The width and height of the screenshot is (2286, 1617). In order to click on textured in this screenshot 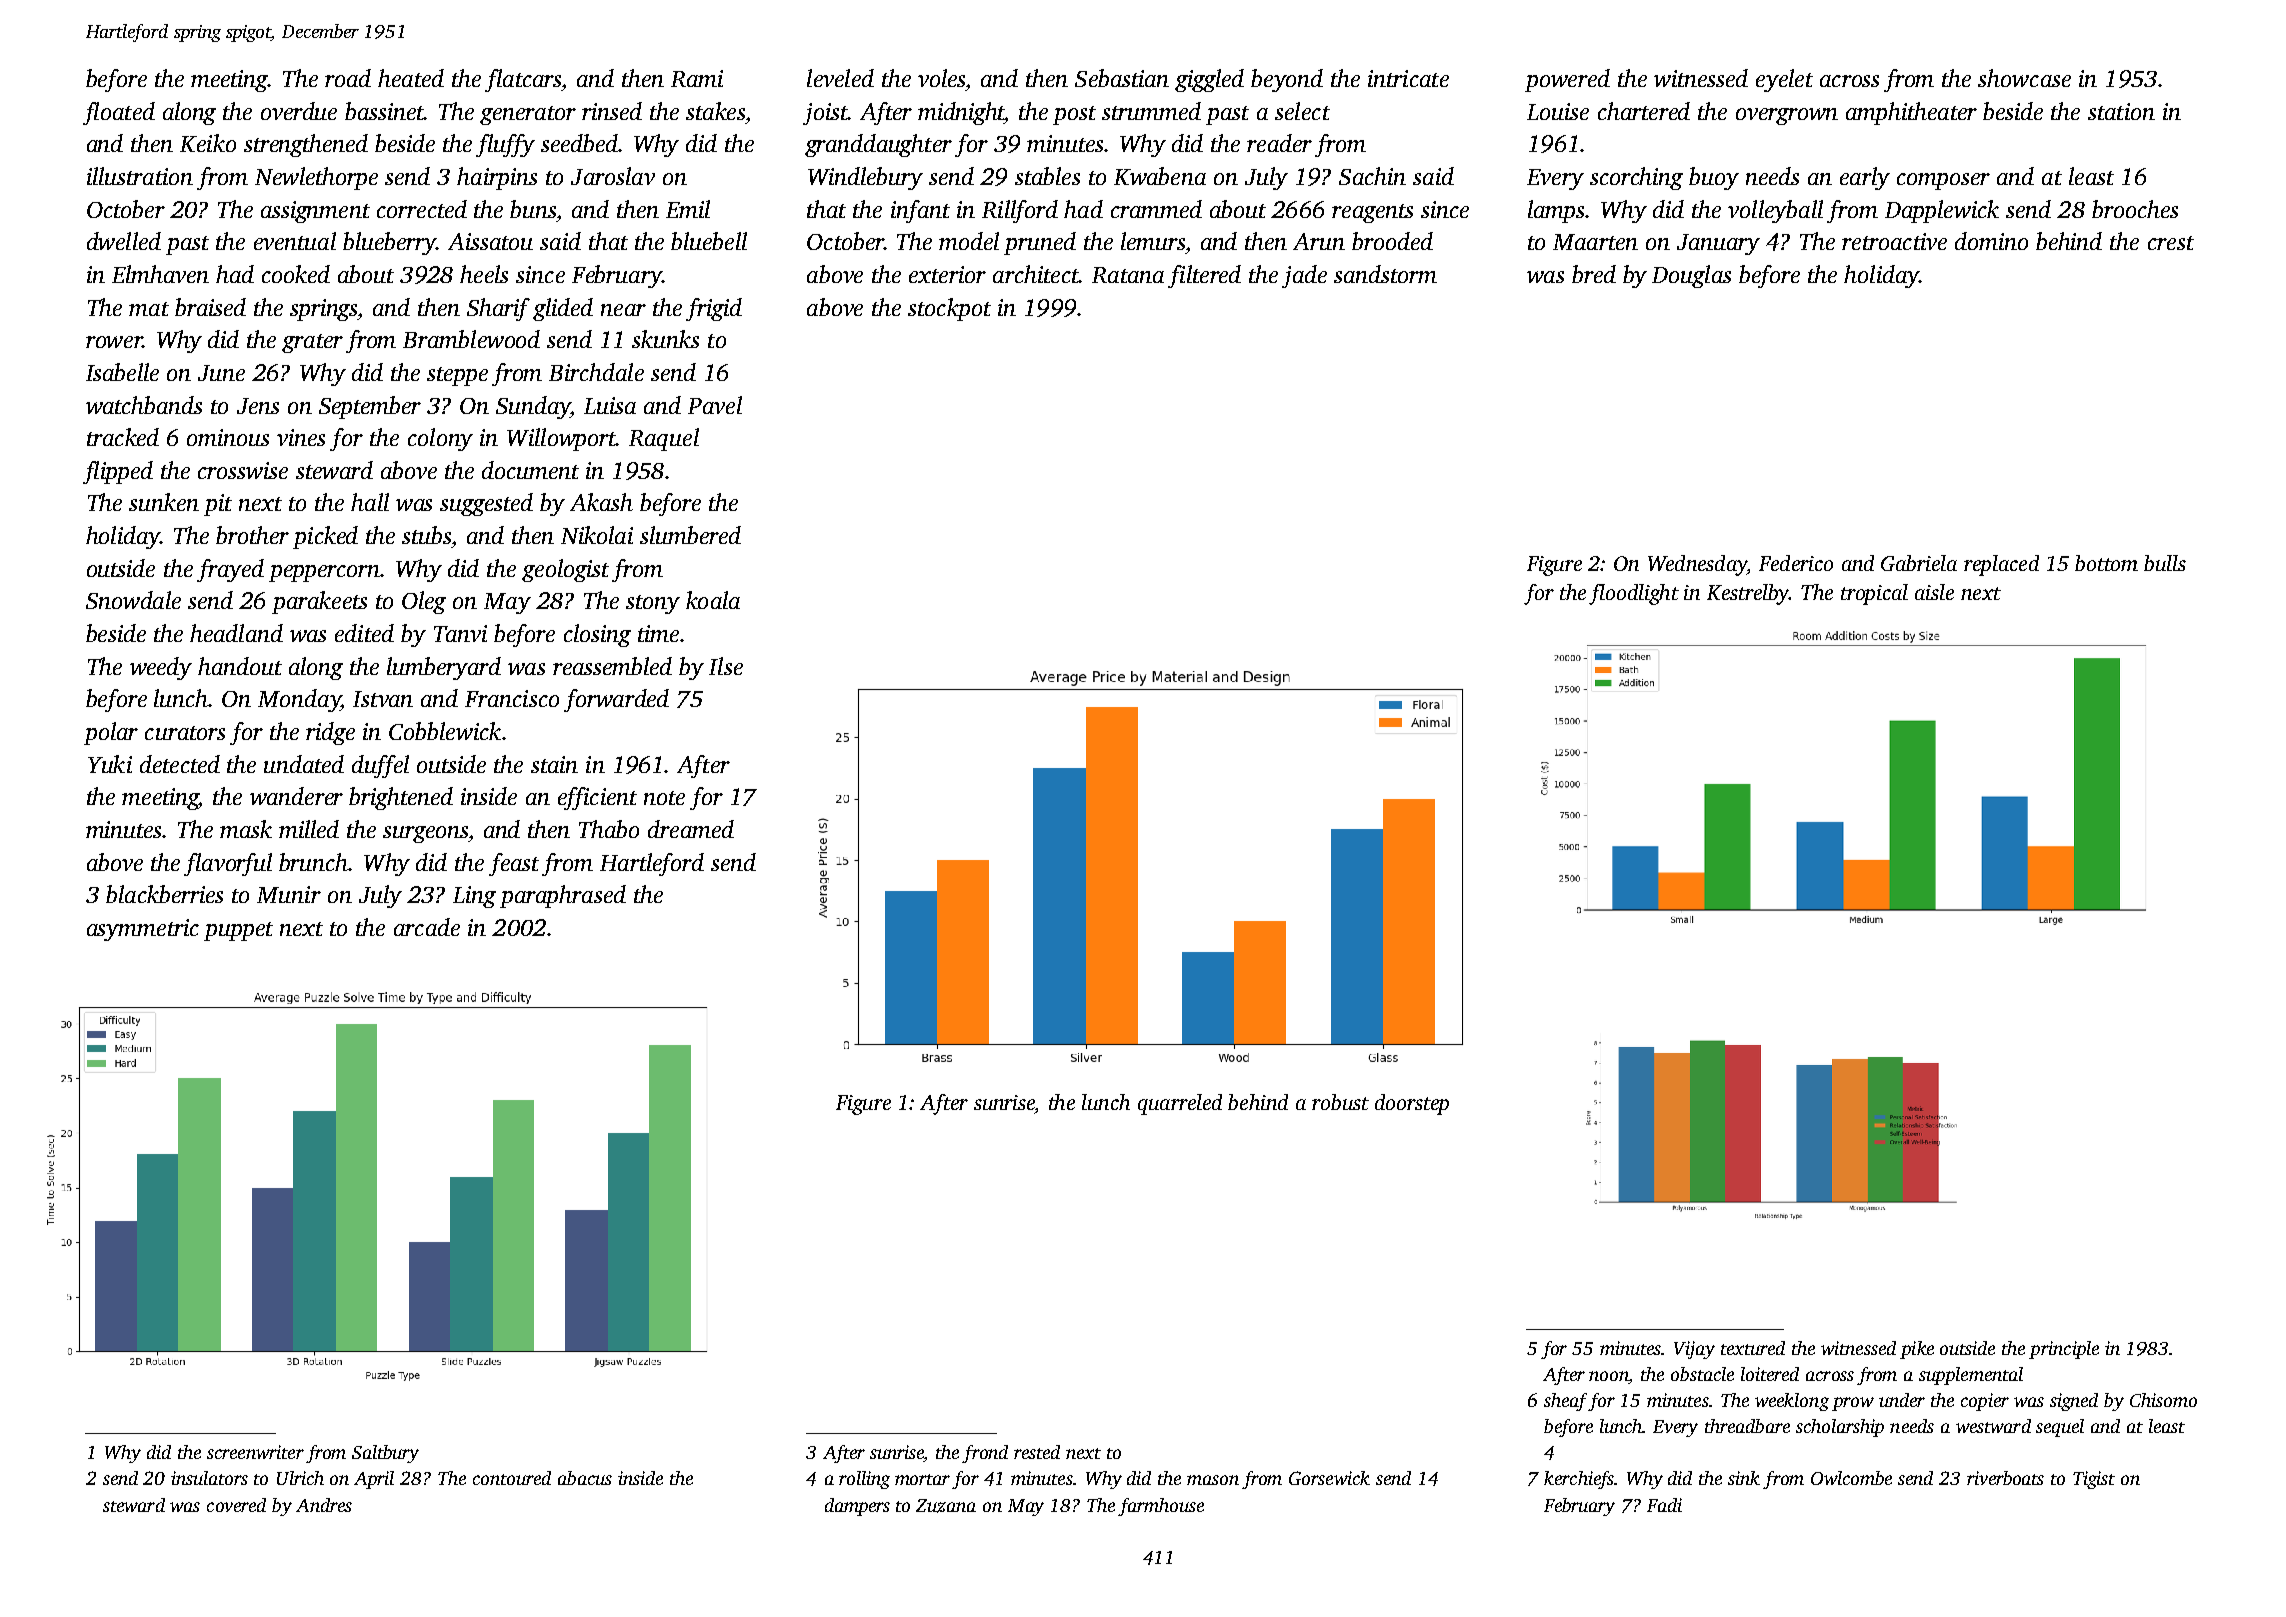, I will do `click(1753, 1348)`.
